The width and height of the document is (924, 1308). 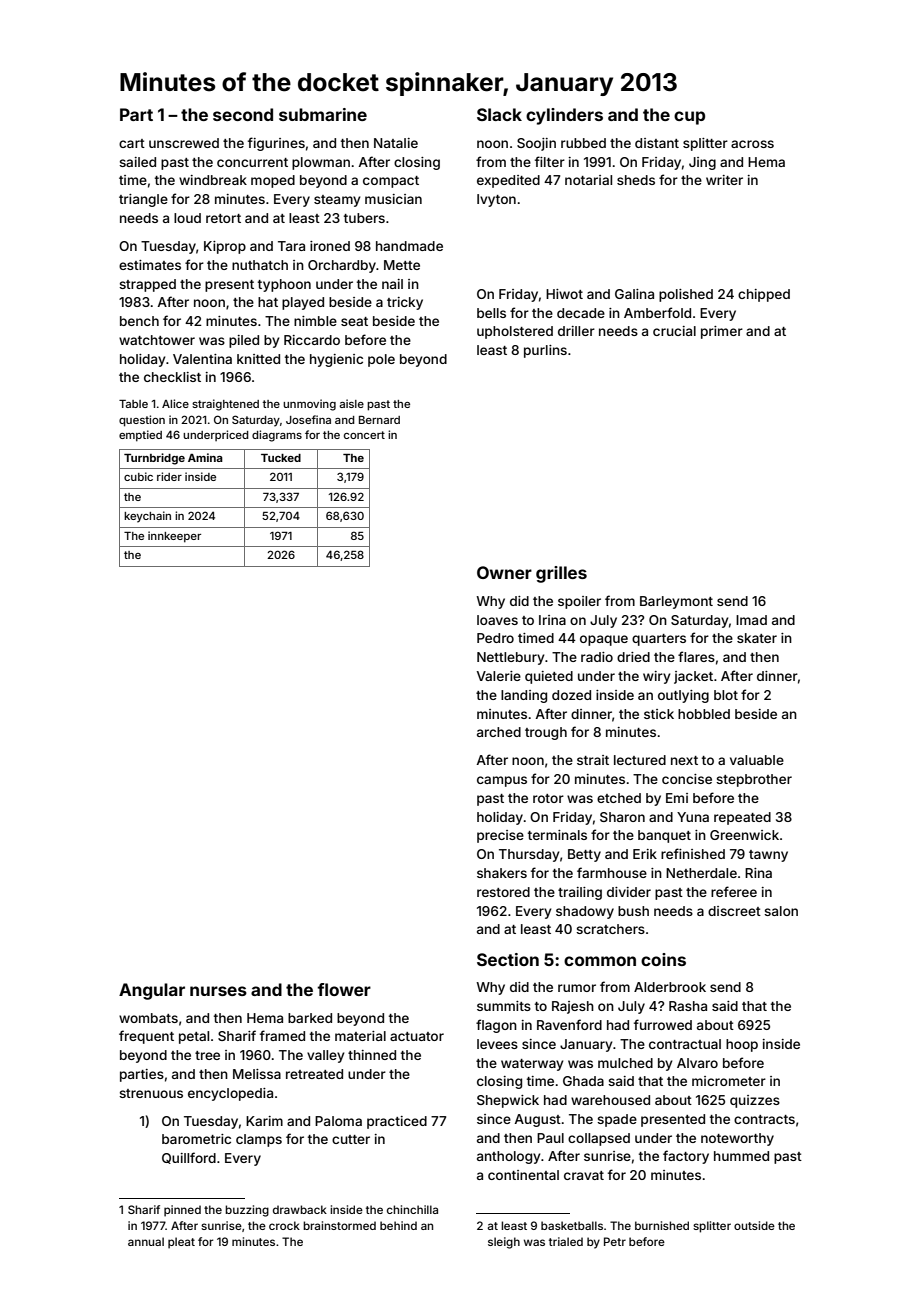 What do you see at coordinates (132, 143) in the document?
I see `cart` at bounding box center [132, 143].
